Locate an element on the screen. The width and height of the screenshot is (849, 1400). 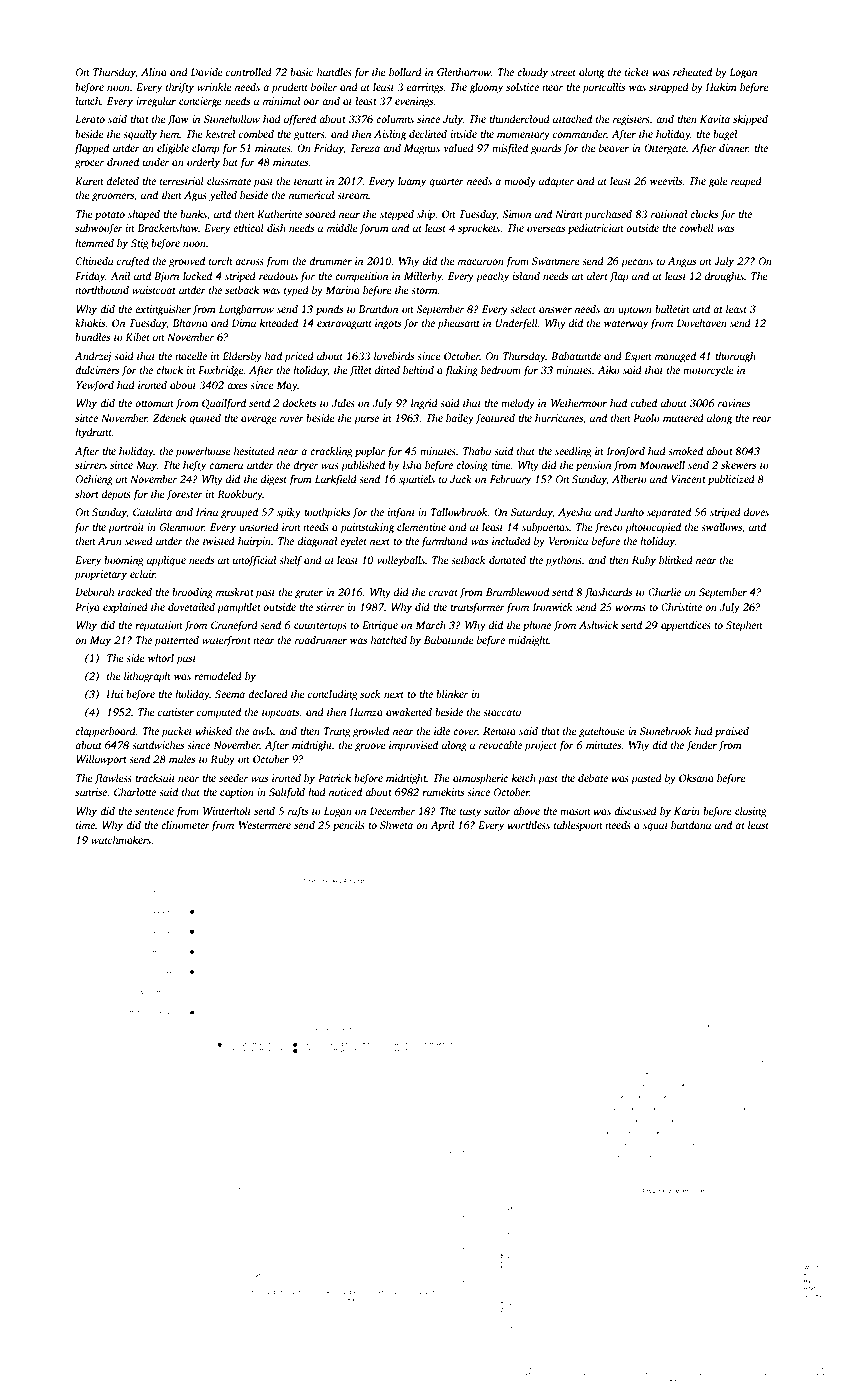
orderly is located at coordinates (203, 163).
